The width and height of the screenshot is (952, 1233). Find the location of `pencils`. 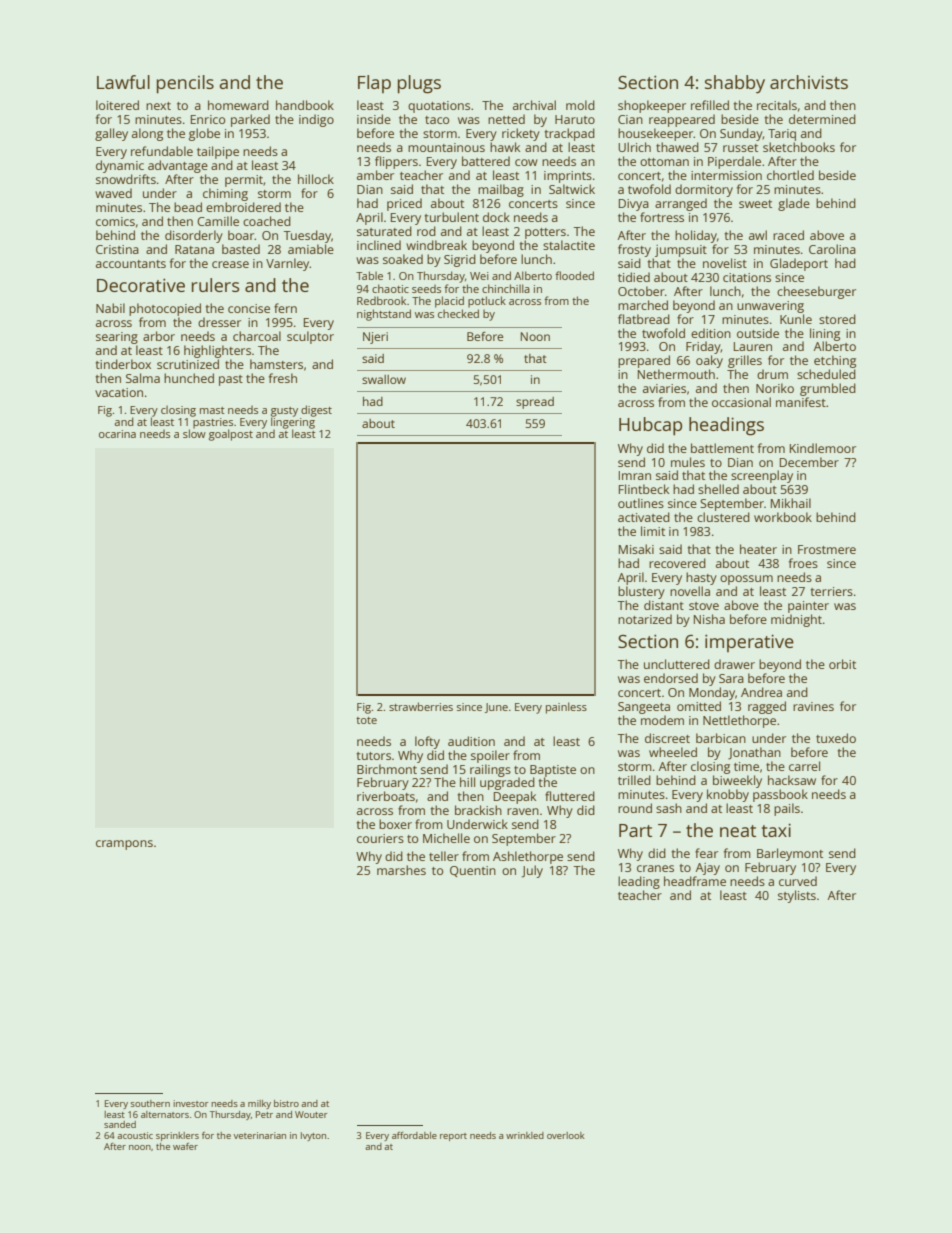

pencils is located at coordinates (185, 84).
